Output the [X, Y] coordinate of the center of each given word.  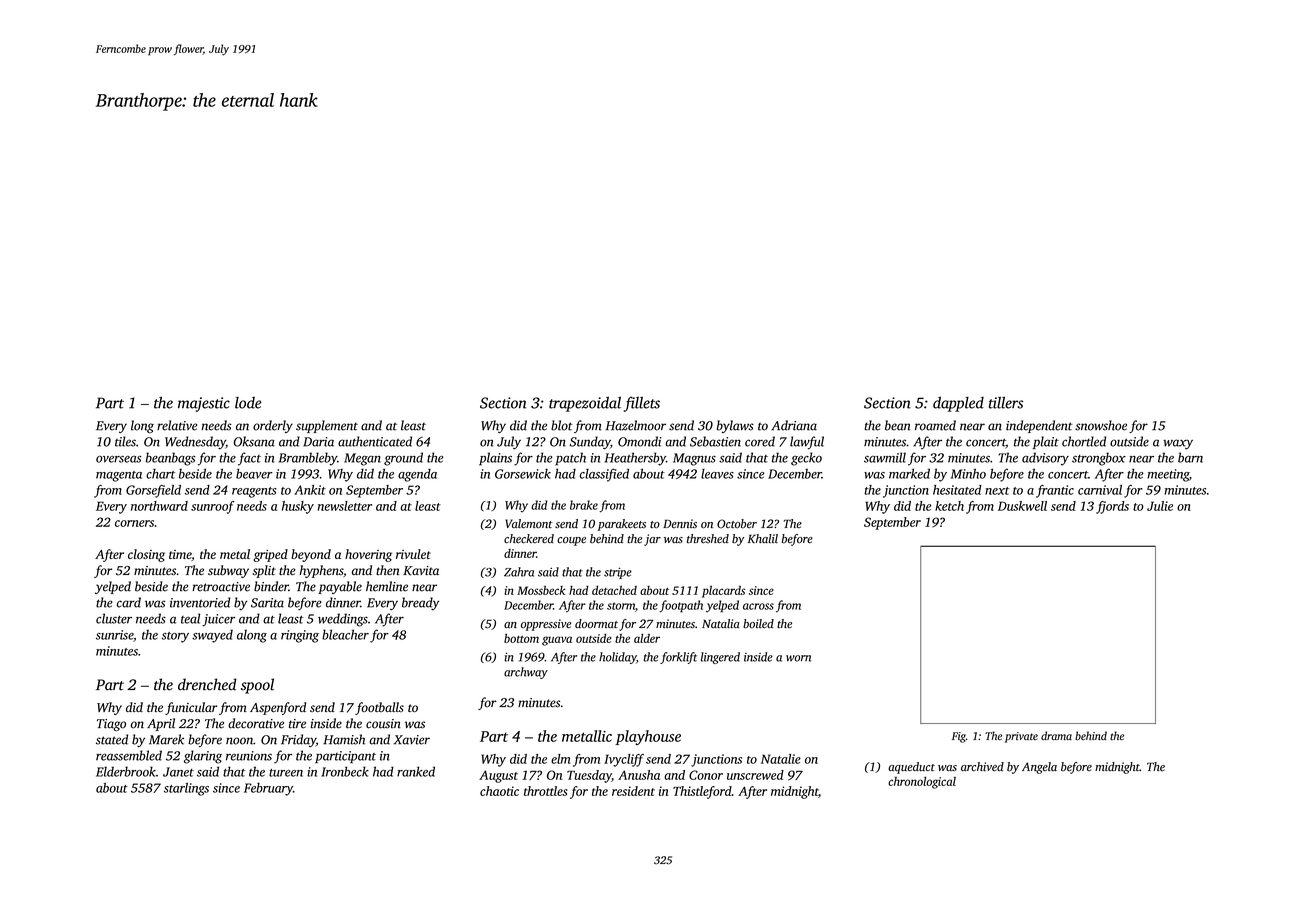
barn [1190, 457]
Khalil [763, 538]
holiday [617, 658]
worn [798, 658]
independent [1039, 426]
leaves [717, 474]
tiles [125, 441]
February [268, 789]
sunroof [212, 507]
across [758, 606]
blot [562, 425]
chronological [922, 783]
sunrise [114, 635]
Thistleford [702, 792]
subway [228, 571]
